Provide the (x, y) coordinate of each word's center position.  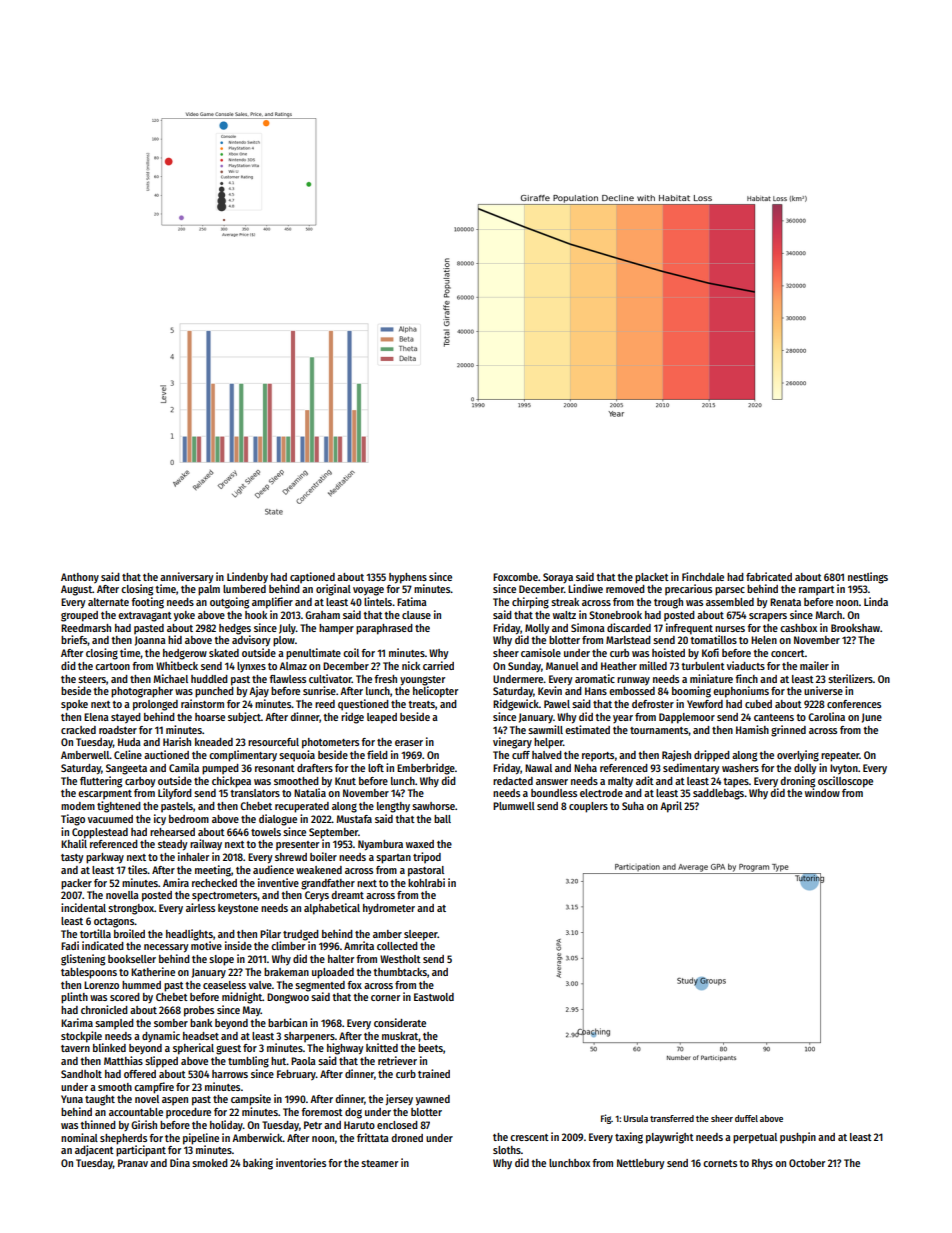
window (822, 792)
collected (397, 946)
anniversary (187, 578)
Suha (633, 806)
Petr (313, 1125)
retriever (397, 1060)
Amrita (359, 945)
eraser (409, 743)
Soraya (558, 578)
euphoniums (741, 692)
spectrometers (225, 897)
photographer (142, 692)
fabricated (769, 576)
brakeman (286, 972)
